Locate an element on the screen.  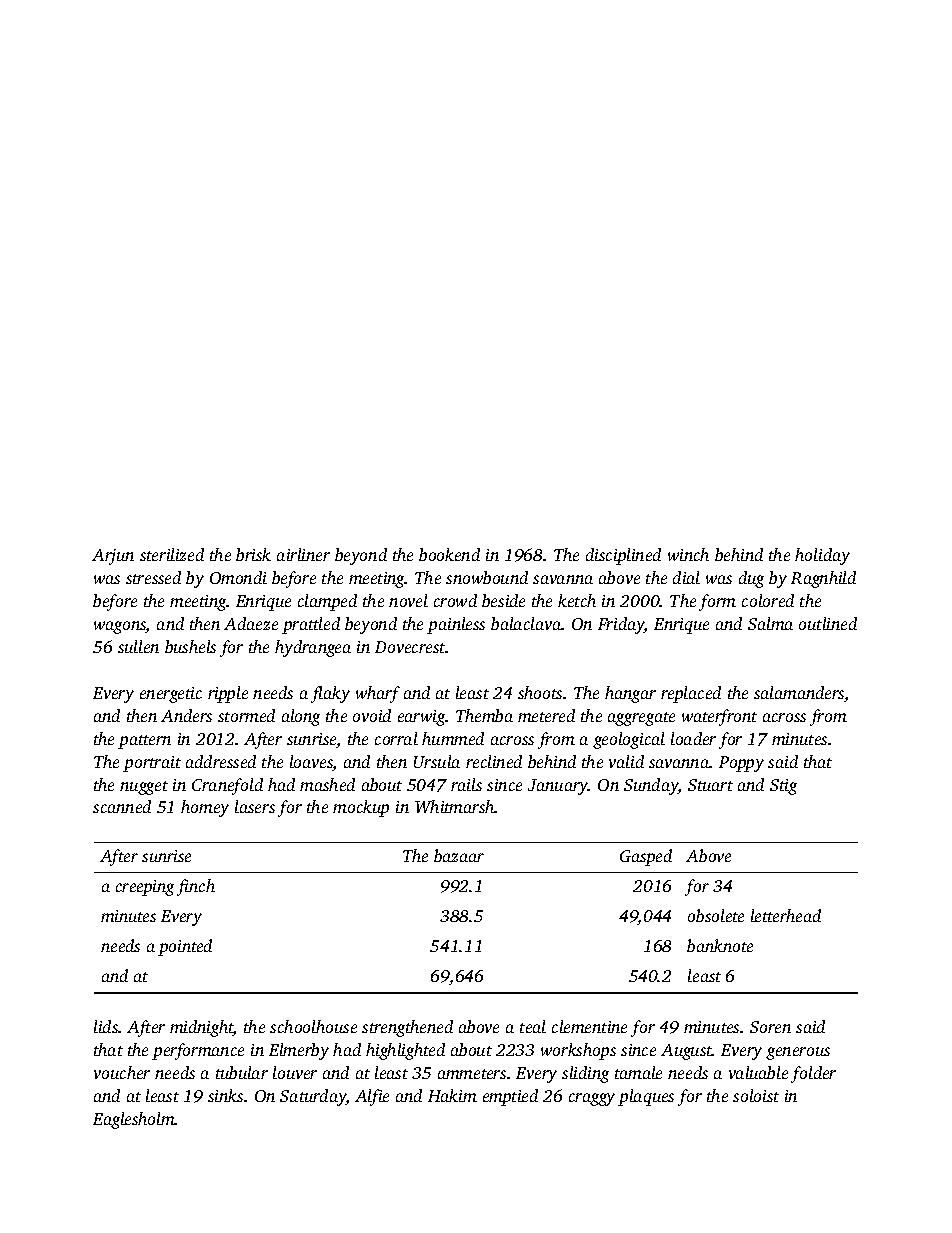
Eaglesholm is located at coordinates (134, 1120).
